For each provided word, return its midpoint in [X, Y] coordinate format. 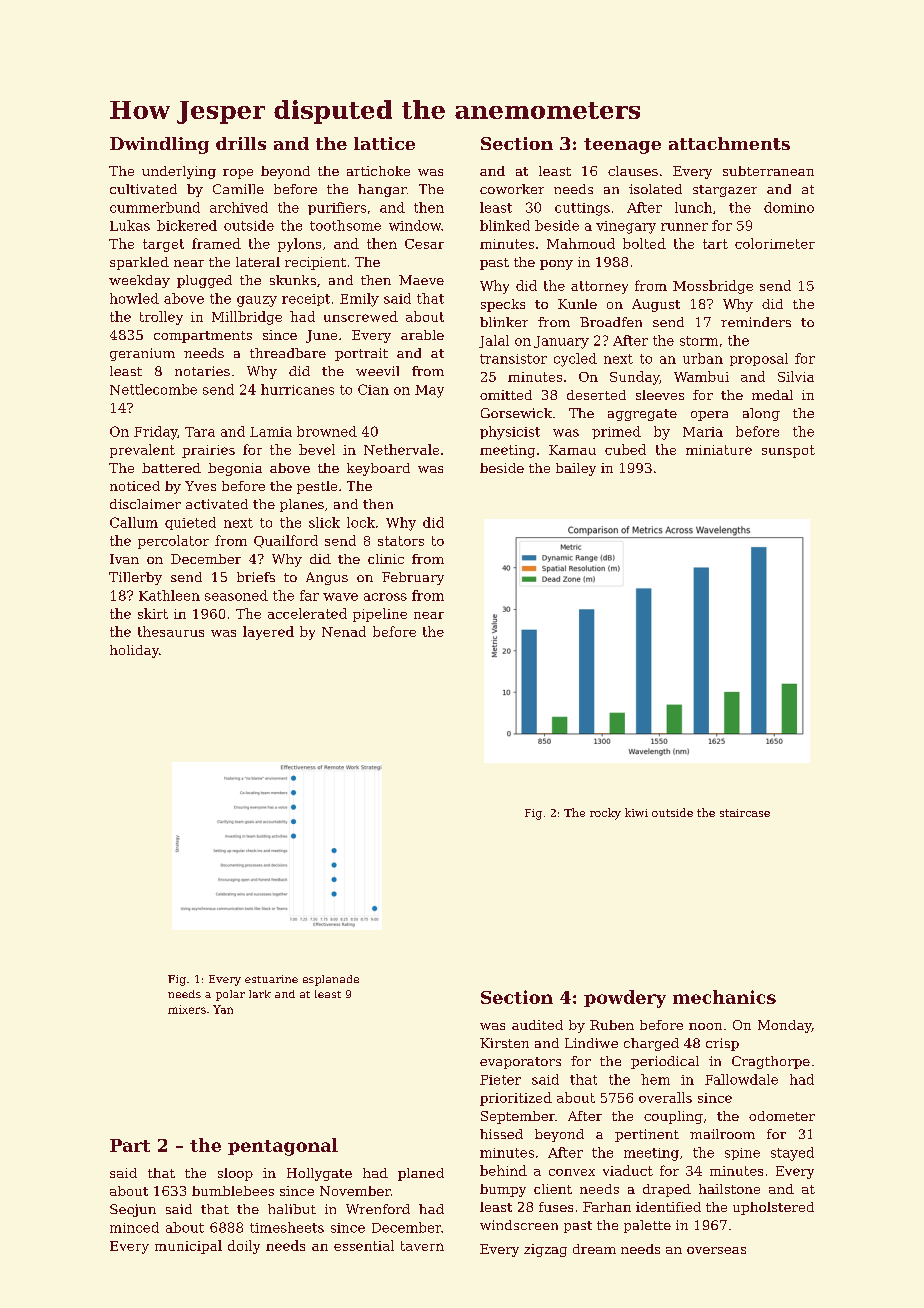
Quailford [286, 541]
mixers [187, 1009]
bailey [576, 469]
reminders [756, 322]
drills [241, 143]
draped [667, 1190]
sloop [235, 1174]
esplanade [331, 980]
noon [705, 1026]
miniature [719, 450]
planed [421, 1174]
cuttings [582, 209]
